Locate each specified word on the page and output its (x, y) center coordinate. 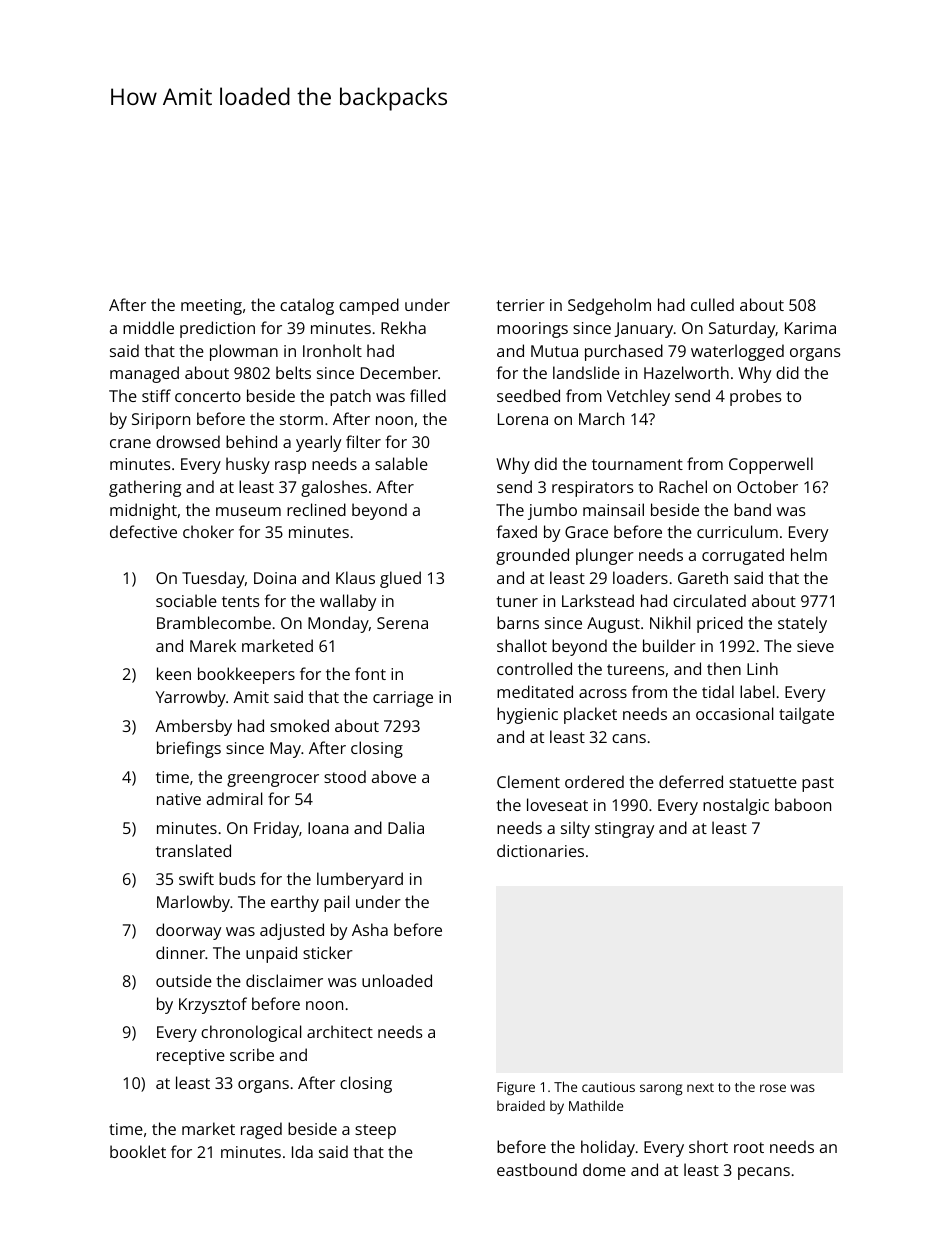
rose (773, 1088)
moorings (532, 330)
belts (293, 372)
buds (237, 878)
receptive (191, 1057)
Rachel (683, 486)
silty (575, 829)
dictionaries (540, 850)
